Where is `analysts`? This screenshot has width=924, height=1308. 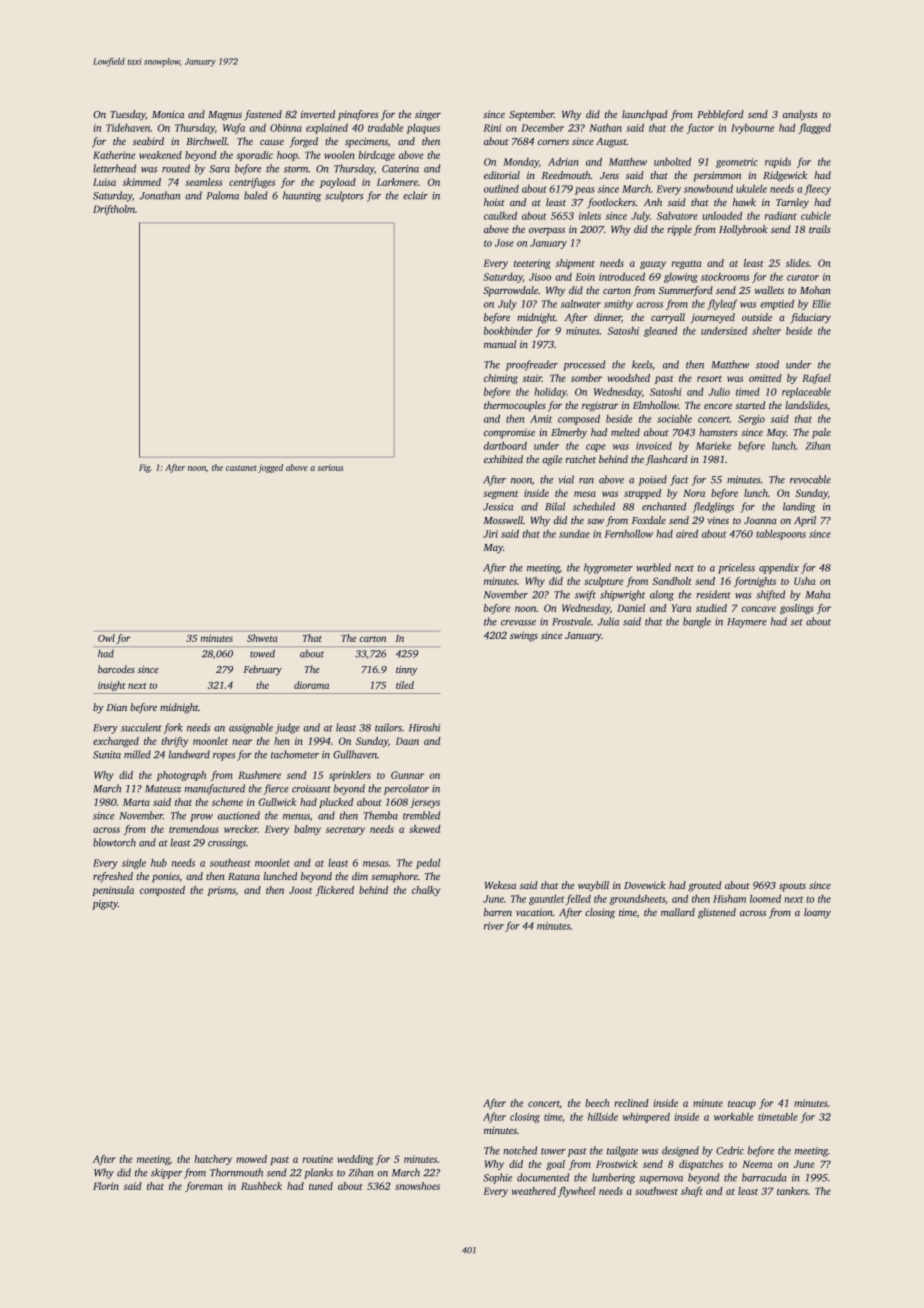 analysts is located at coordinates (800, 115).
